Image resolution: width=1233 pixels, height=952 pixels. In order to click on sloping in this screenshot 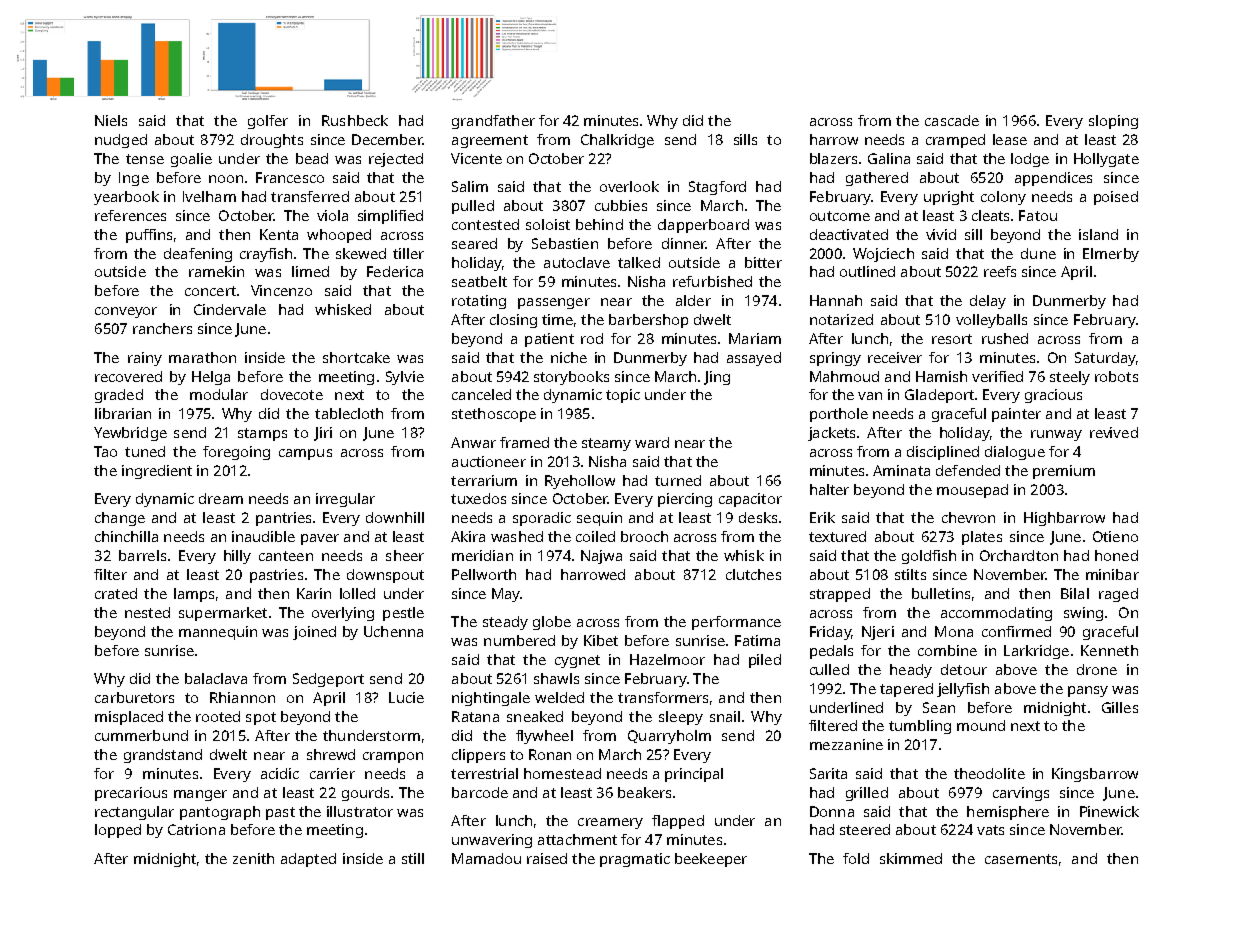, I will do `click(1113, 122)`.
